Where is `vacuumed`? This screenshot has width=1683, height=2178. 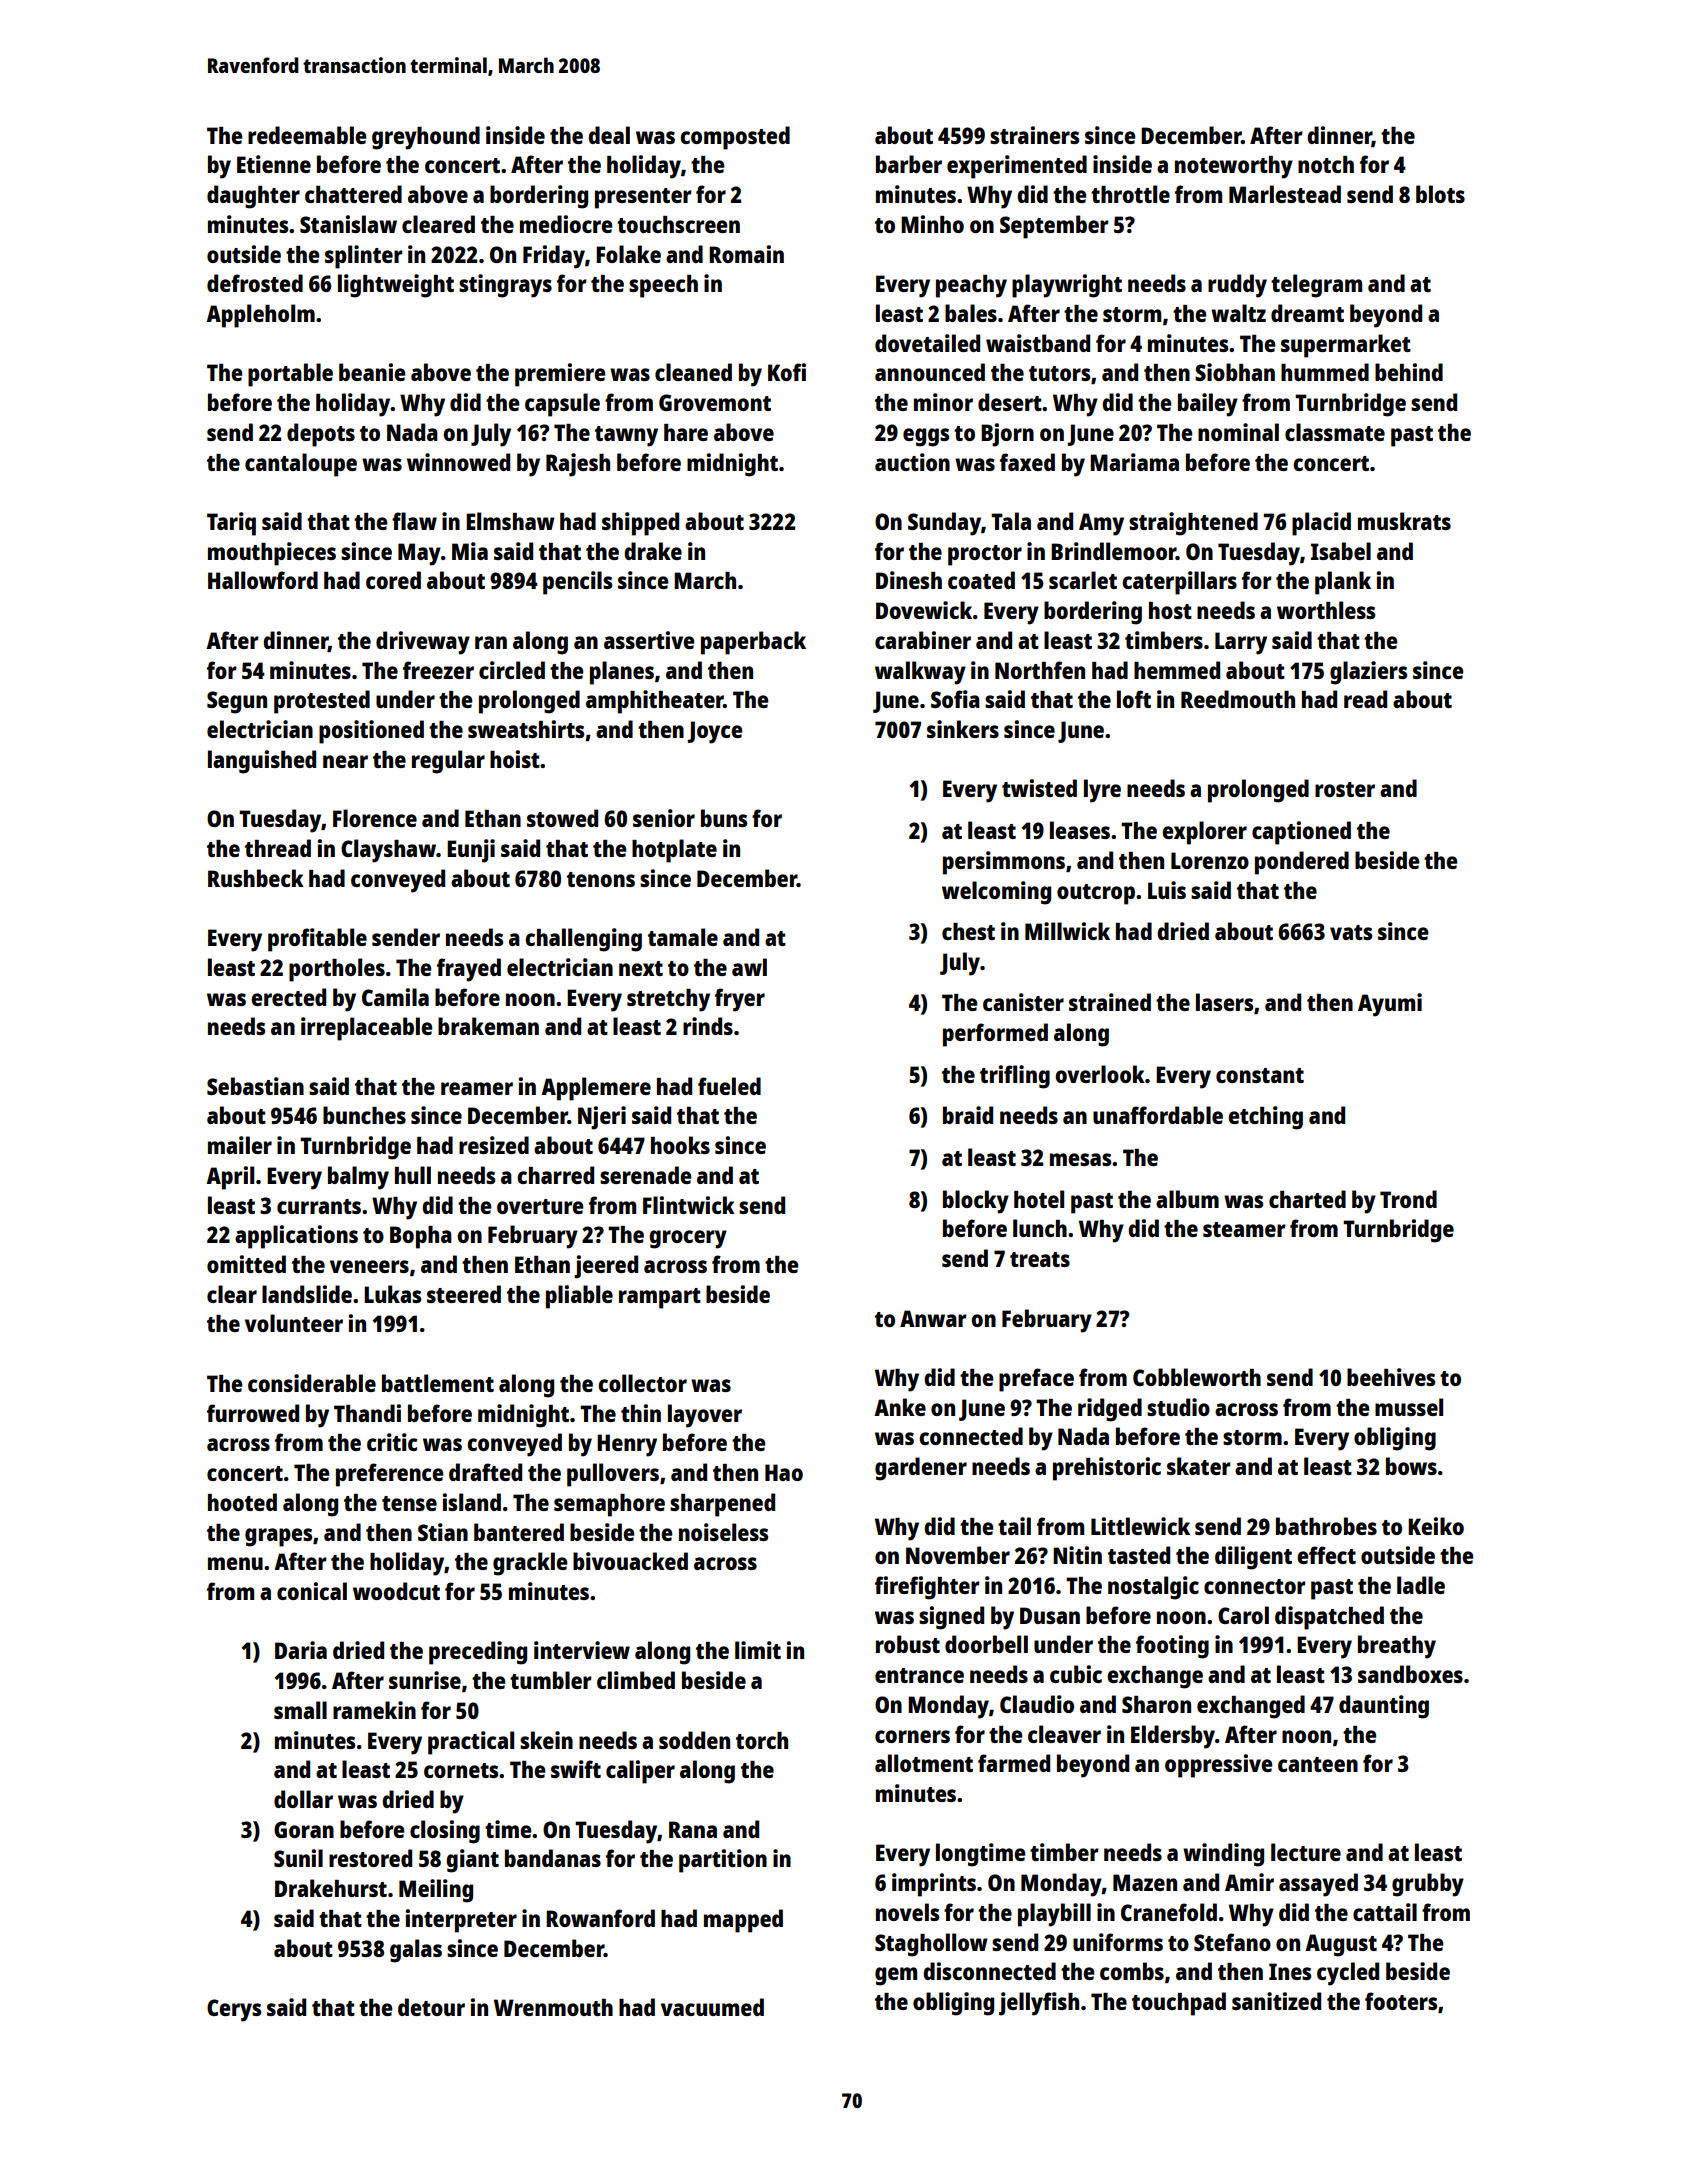
vacuumed is located at coordinates (712, 2007).
